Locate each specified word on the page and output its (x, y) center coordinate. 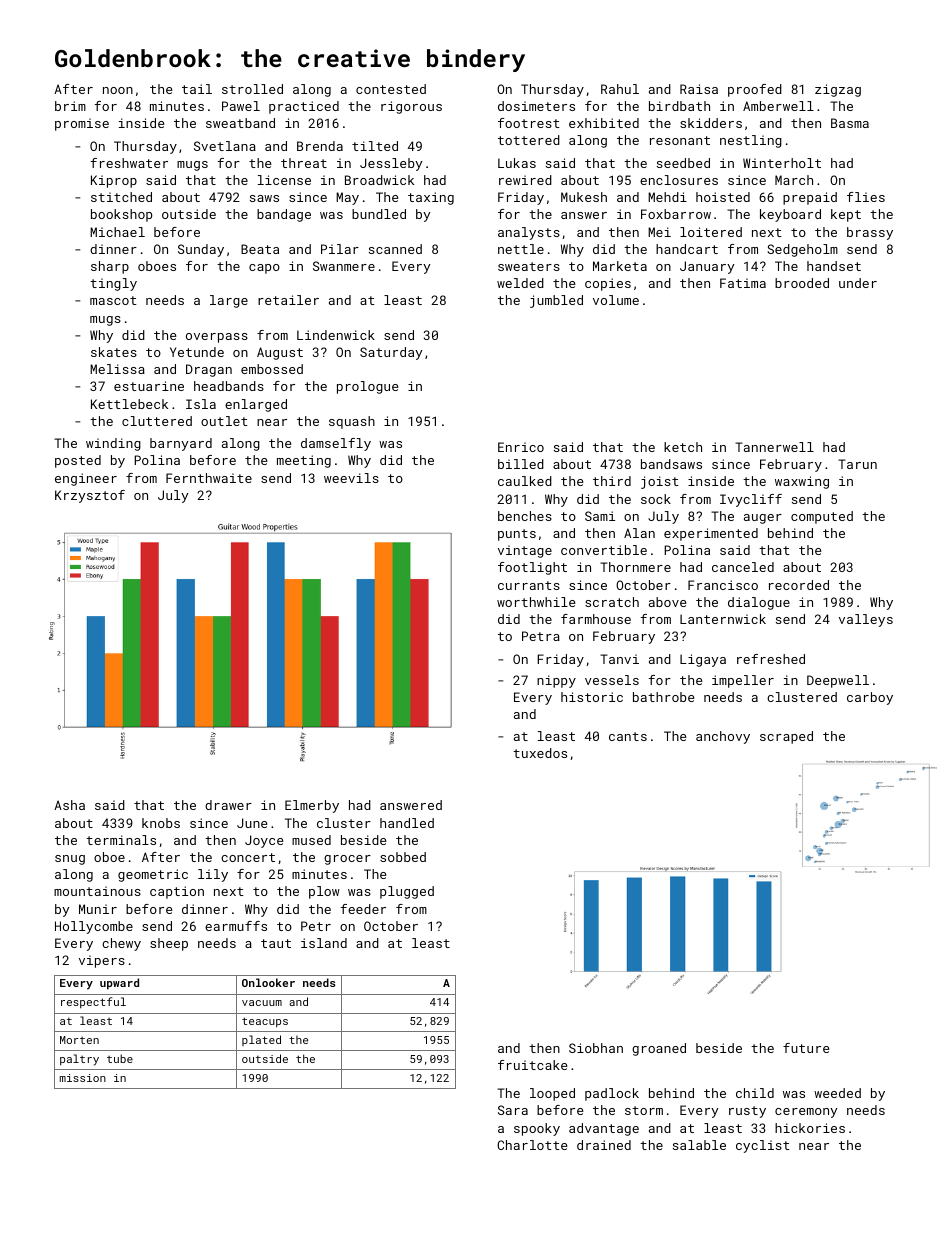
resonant (680, 140)
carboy (870, 698)
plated (261, 1040)
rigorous (411, 107)
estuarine (149, 386)
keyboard (790, 215)
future (806, 1048)
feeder (363, 909)
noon (118, 90)
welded (520, 283)
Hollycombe (94, 927)
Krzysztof (90, 496)
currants (529, 585)
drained (604, 1145)
